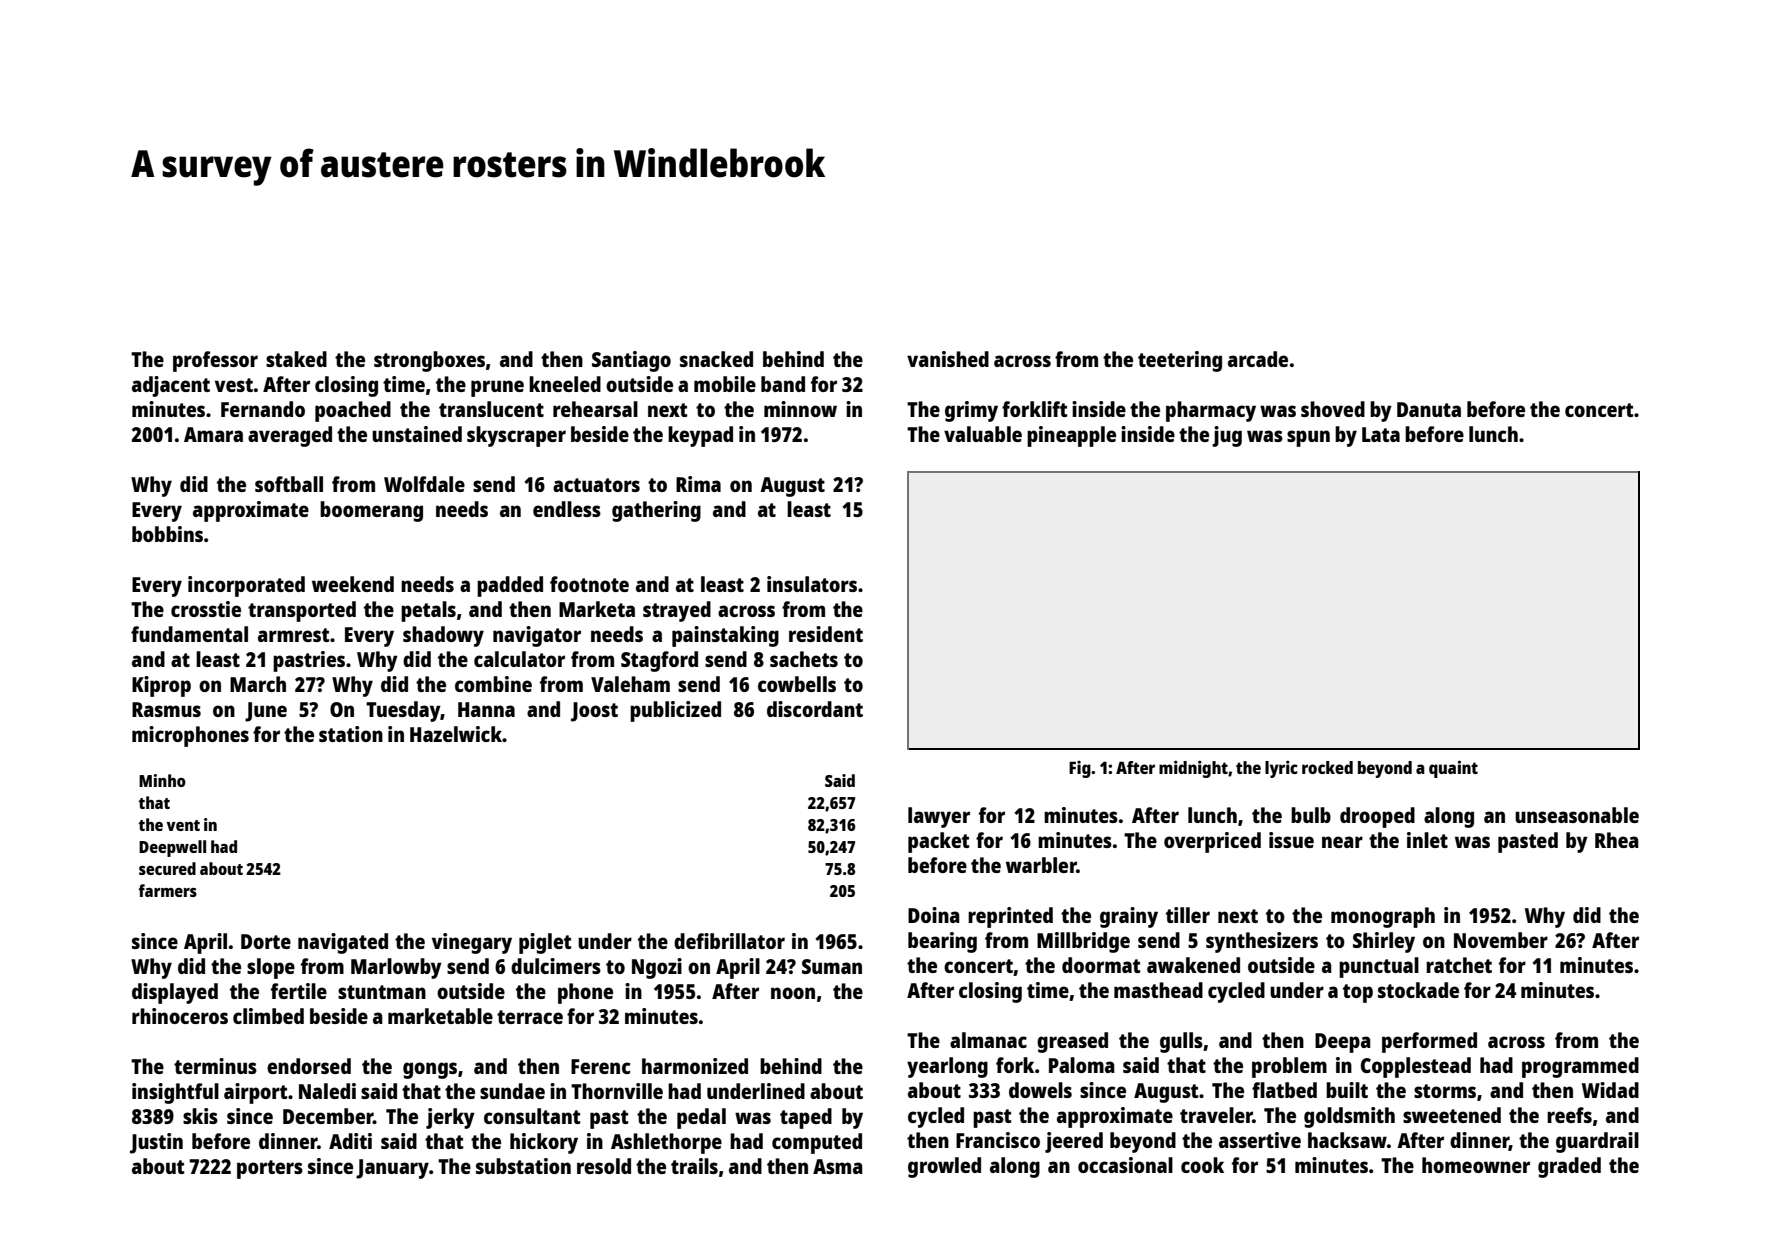 Image resolution: width=1771 pixels, height=1252 pixels. Describe the element at coordinates (1381, 434) in the screenshot. I see `Lata` at that location.
